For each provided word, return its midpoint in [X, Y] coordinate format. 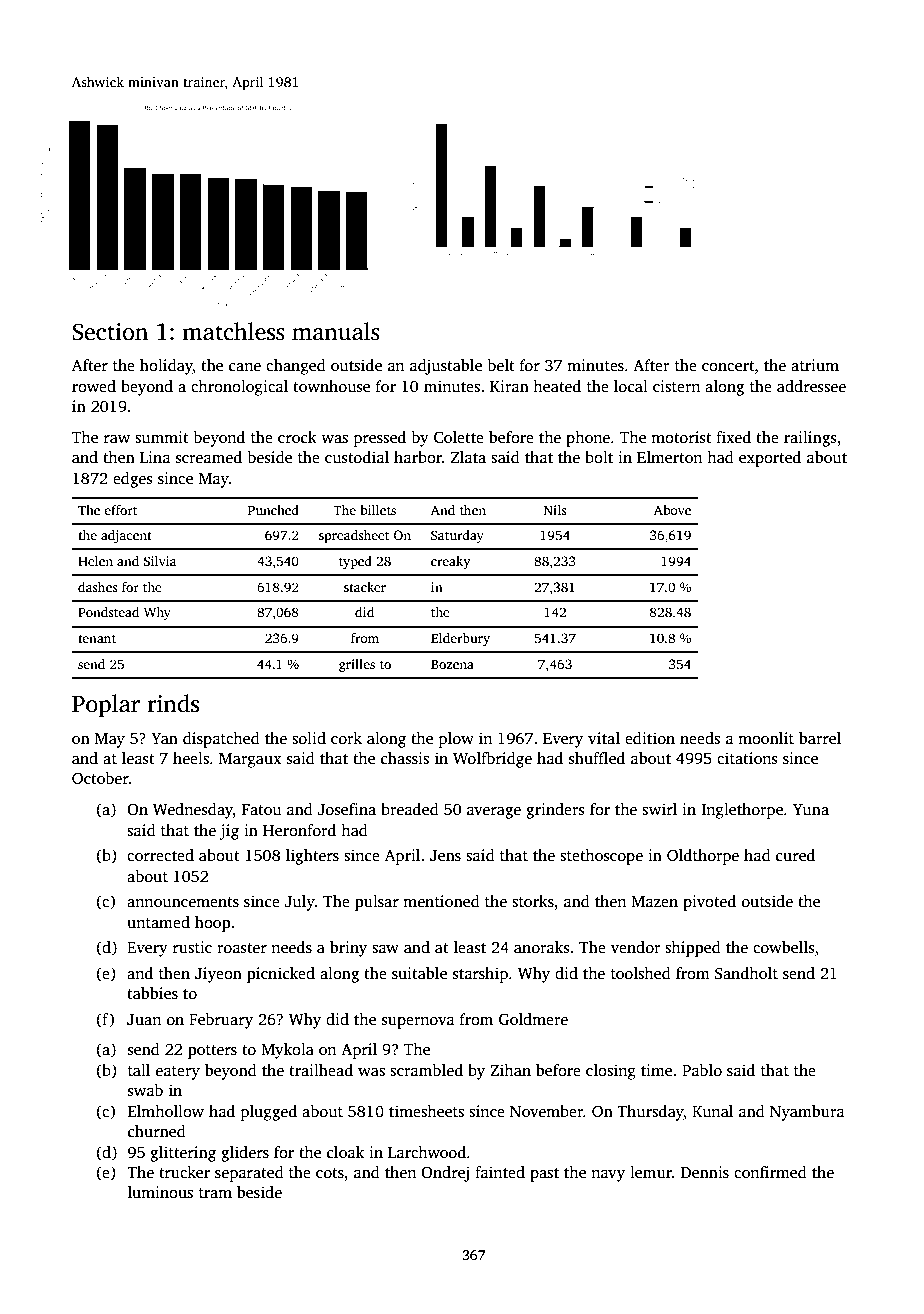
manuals [336, 331]
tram [215, 1193]
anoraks [542, 947]
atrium [815, 365]
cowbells [784, 947]
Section [110, 332]
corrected [160, 855]
